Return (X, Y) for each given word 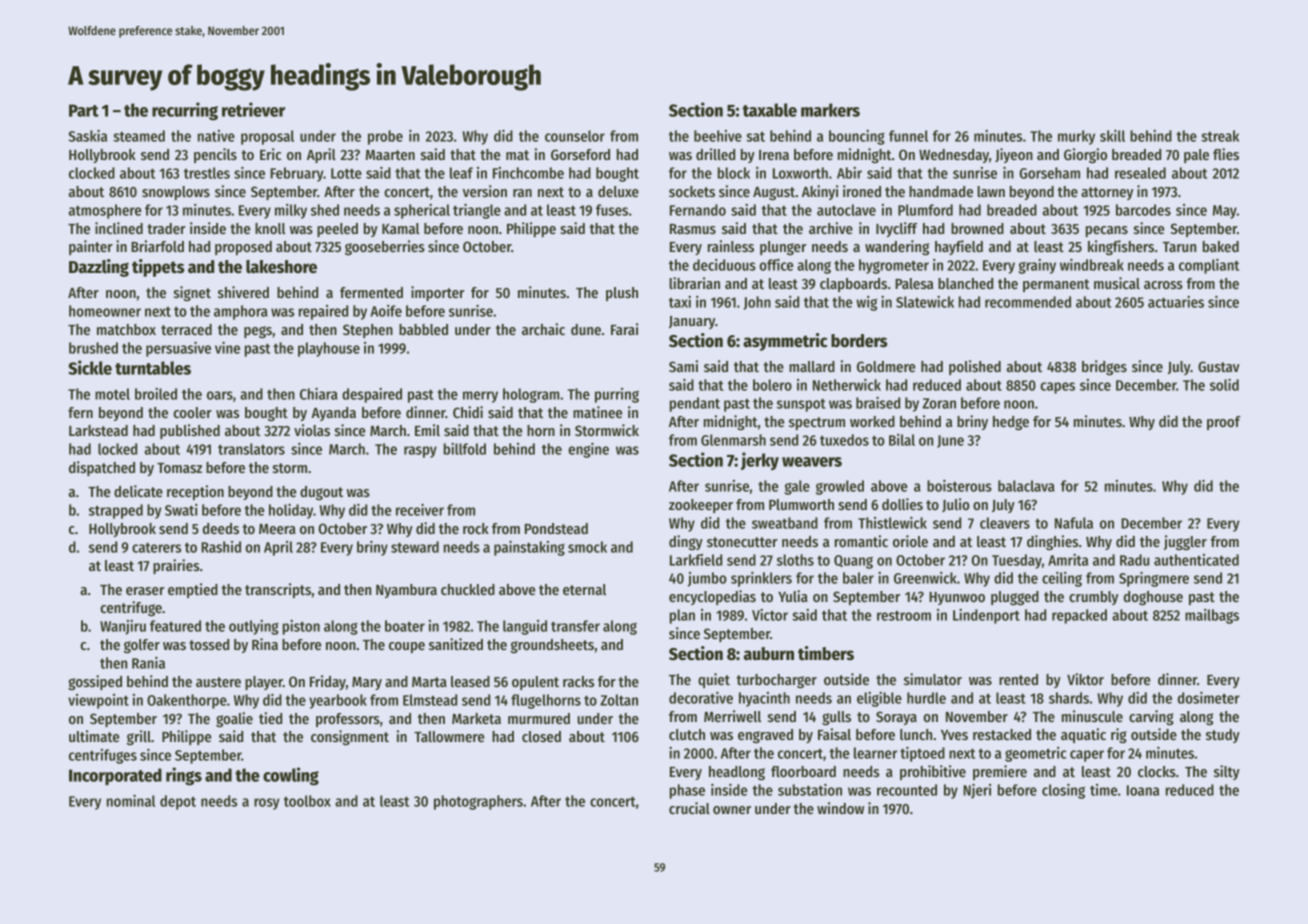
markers (830, 110)
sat (755, 137)
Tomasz (179, 468)
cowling (291, 776)
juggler (1185, 542)
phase (687, 791)
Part (84, 110)
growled (840, 487)
